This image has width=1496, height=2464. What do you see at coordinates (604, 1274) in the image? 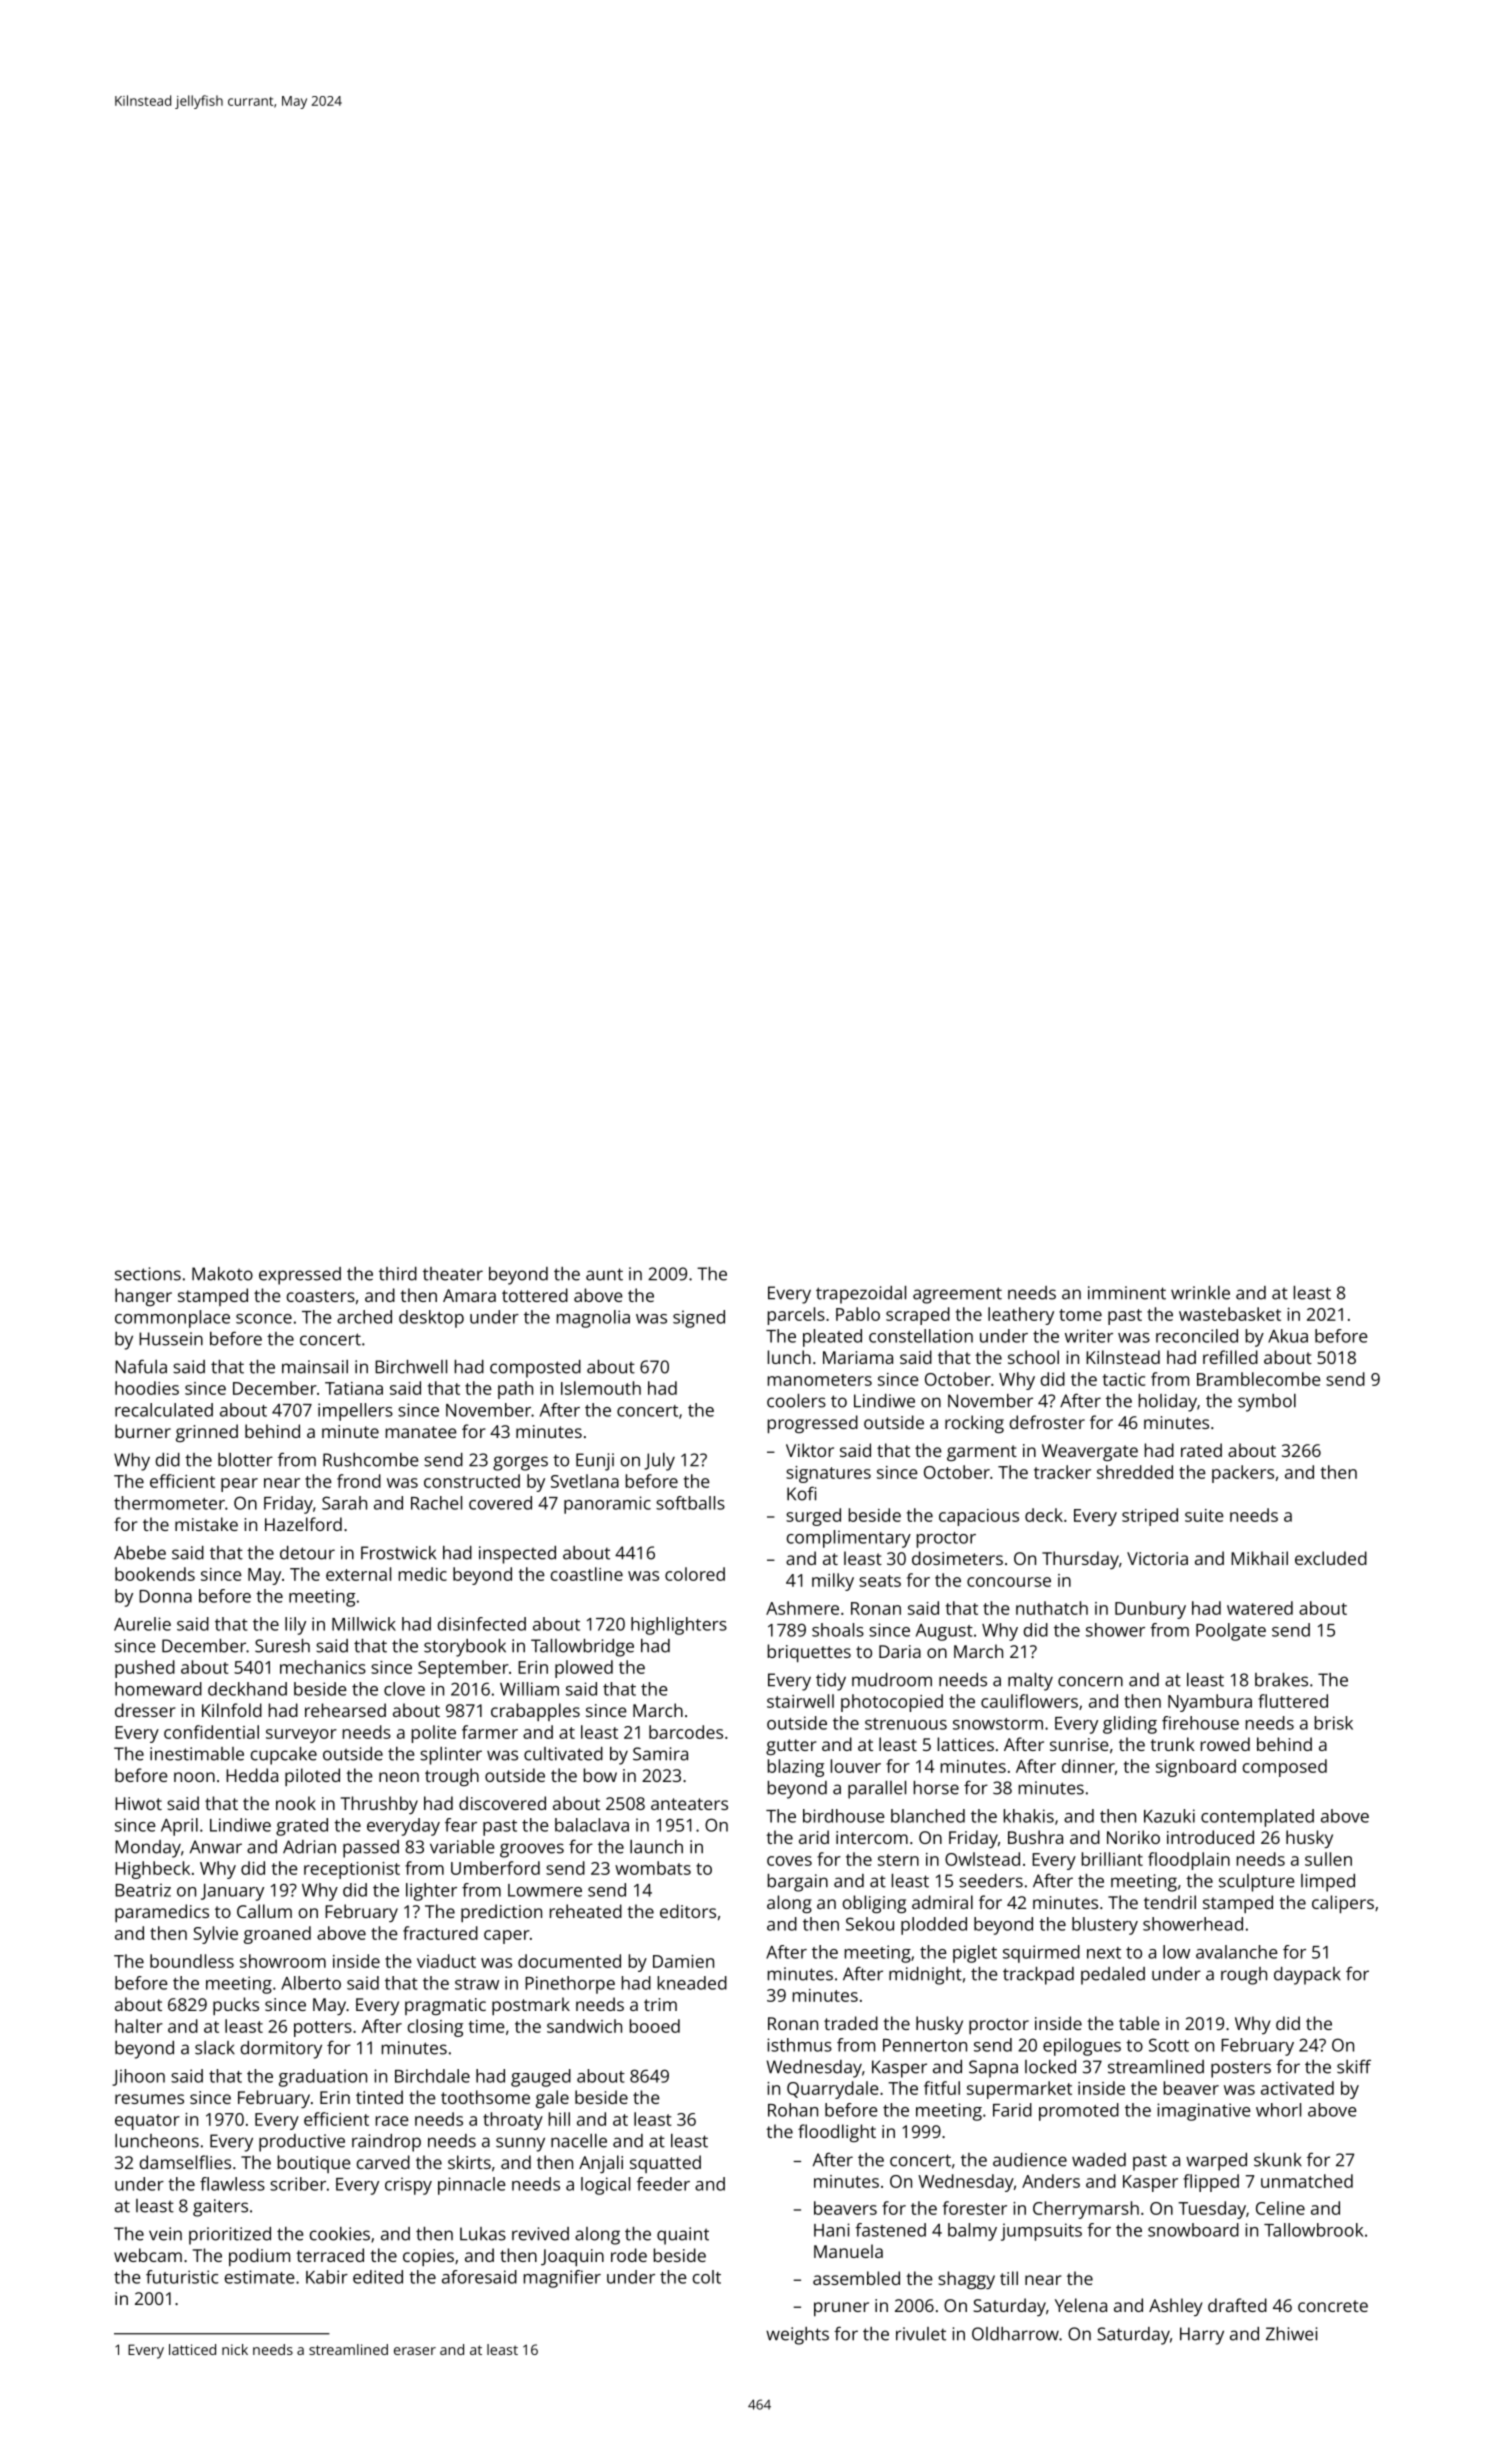
I see `aunt` at bounding box center [604, 1274].
